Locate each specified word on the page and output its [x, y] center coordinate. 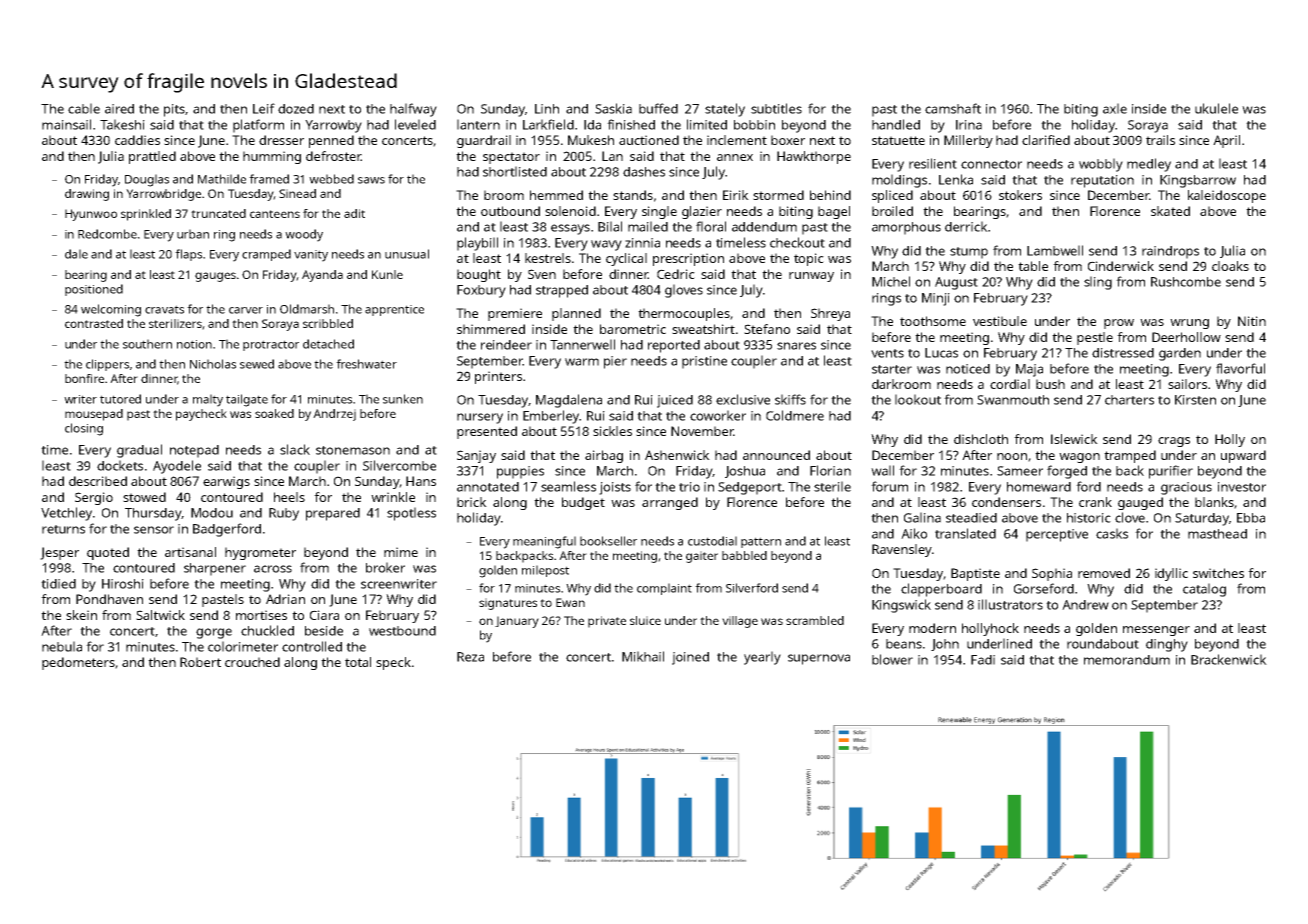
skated [1170, 211]
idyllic [1171, 574]
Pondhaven [109, 599]
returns [63, 529]
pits [174, 110]
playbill [477, 244]
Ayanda [322, 276]
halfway [413, 110]
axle [1115, 108]
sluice [645, 620]
